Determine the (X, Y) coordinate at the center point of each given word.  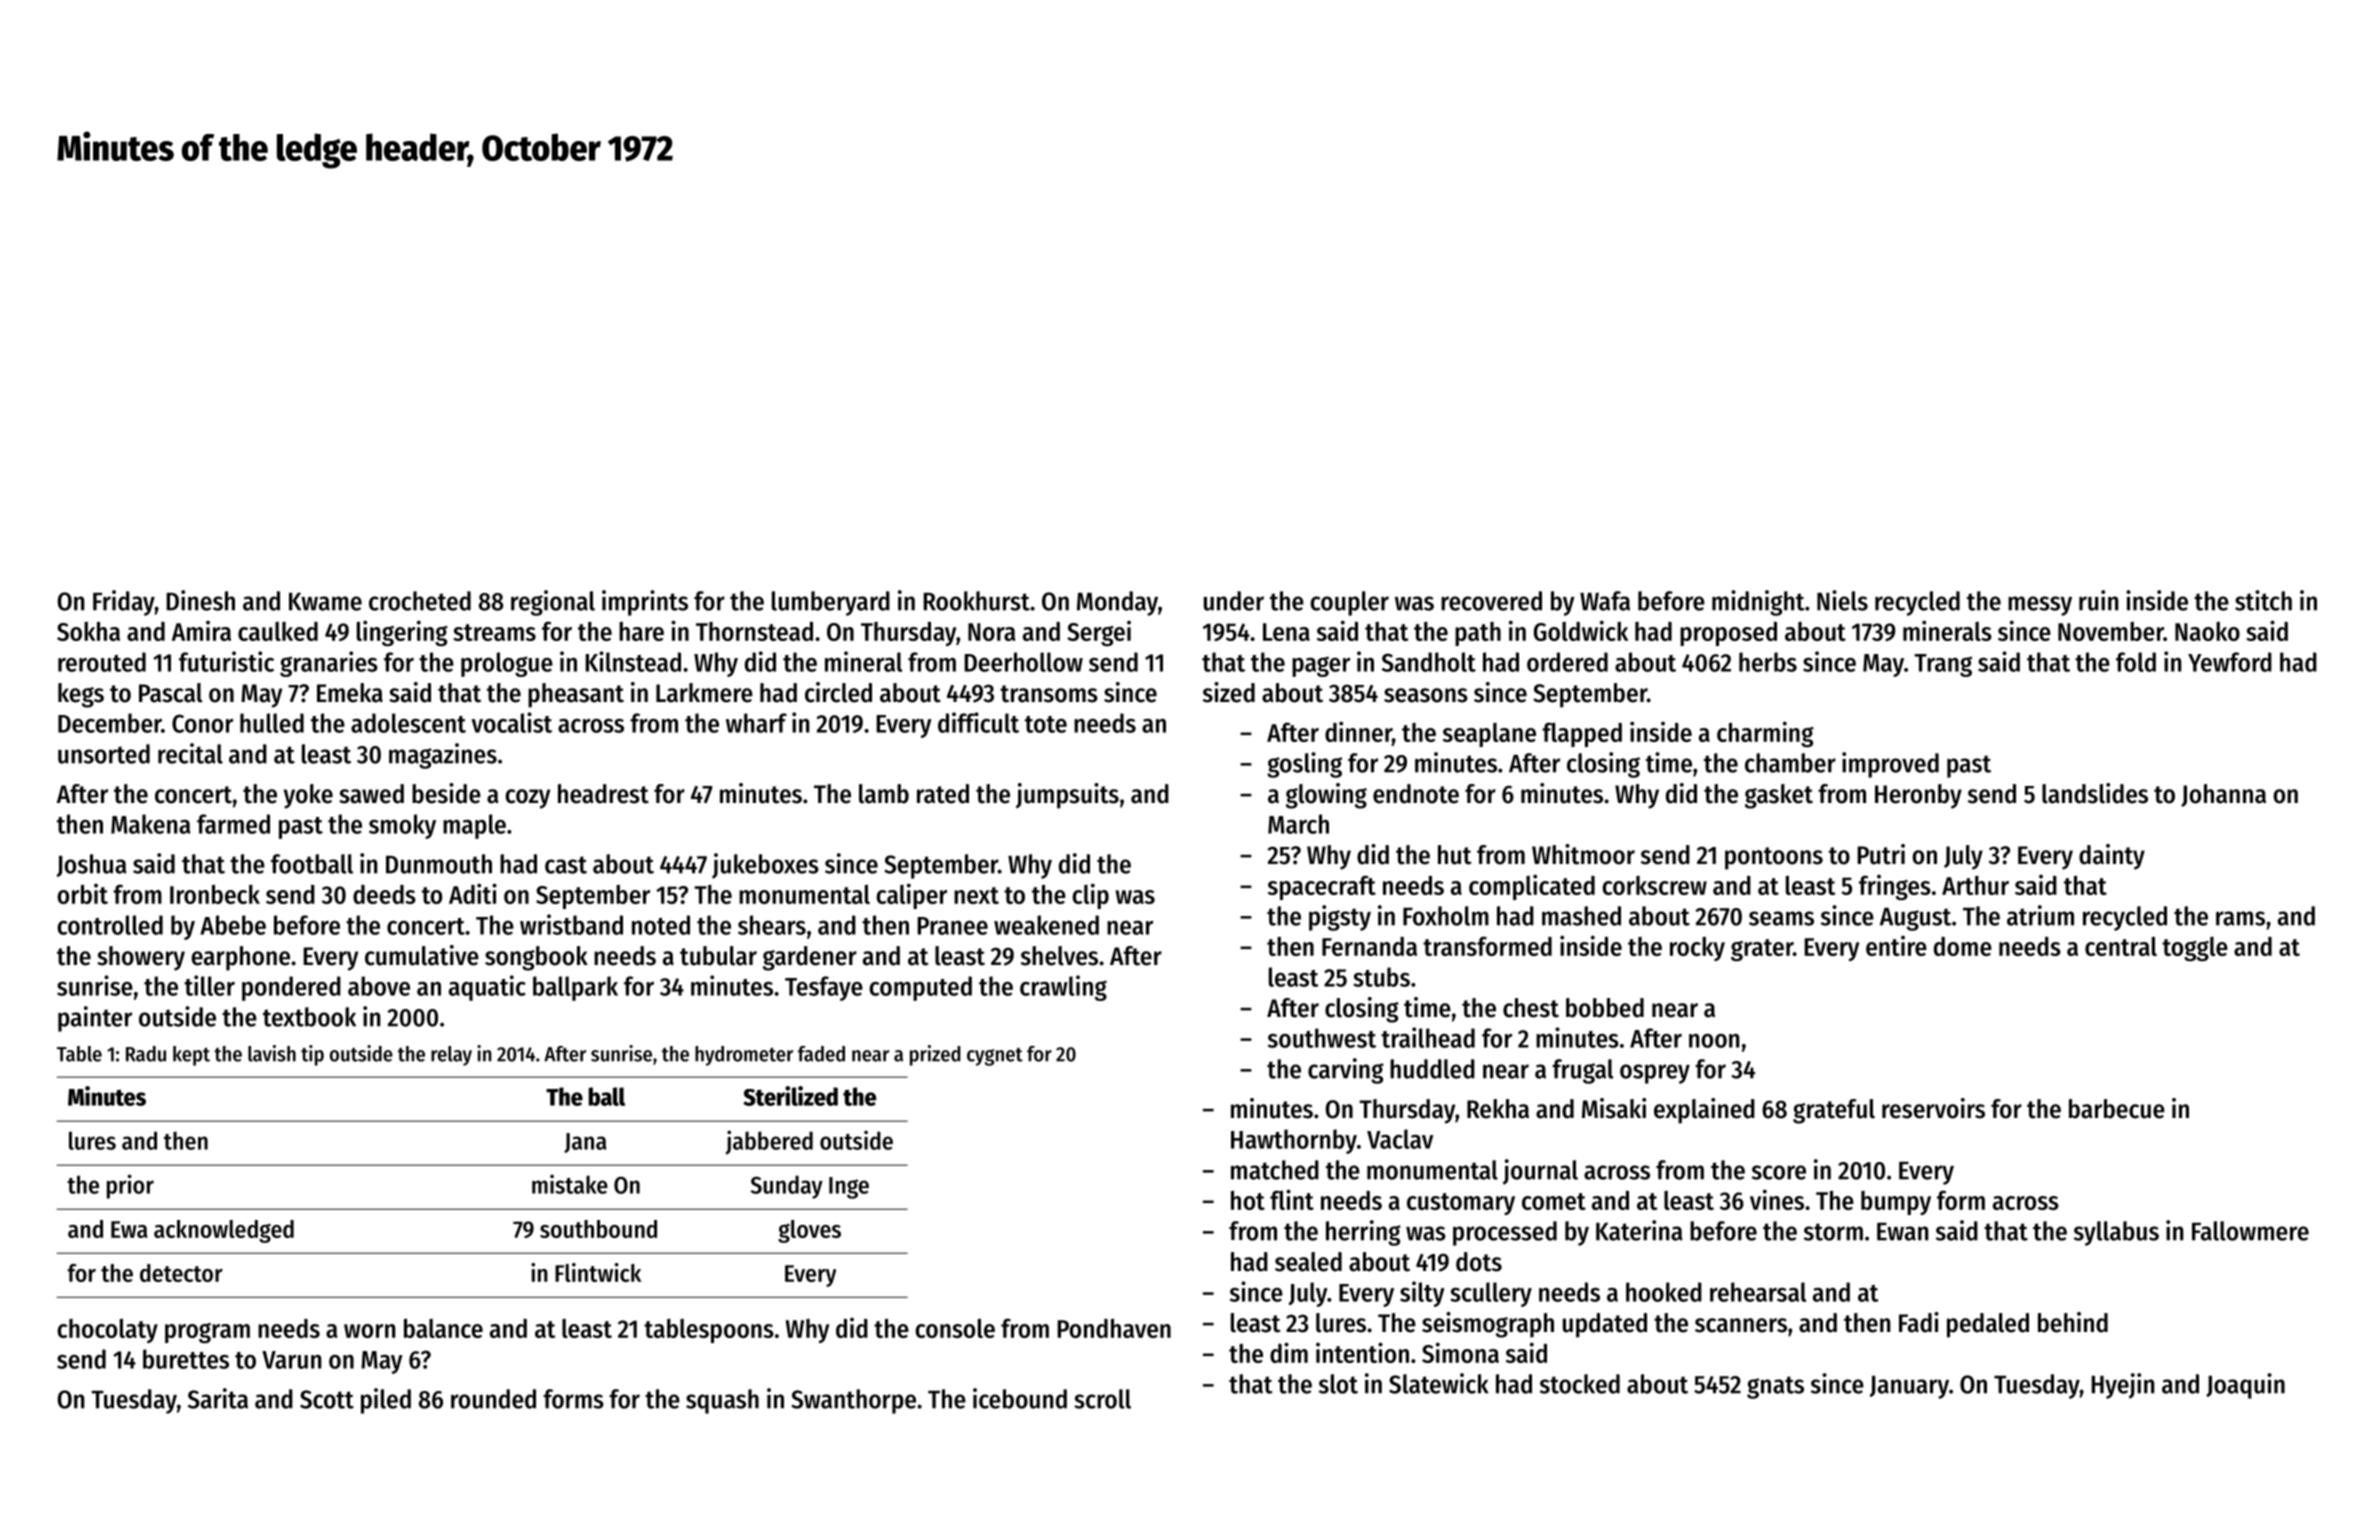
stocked (1580, 1384)
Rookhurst (976, 601)
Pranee (952, 926)
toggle (2195, 949)
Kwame (325, 602)
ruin (2098, 600)
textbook (309, 1017)
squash (722, 1401)
